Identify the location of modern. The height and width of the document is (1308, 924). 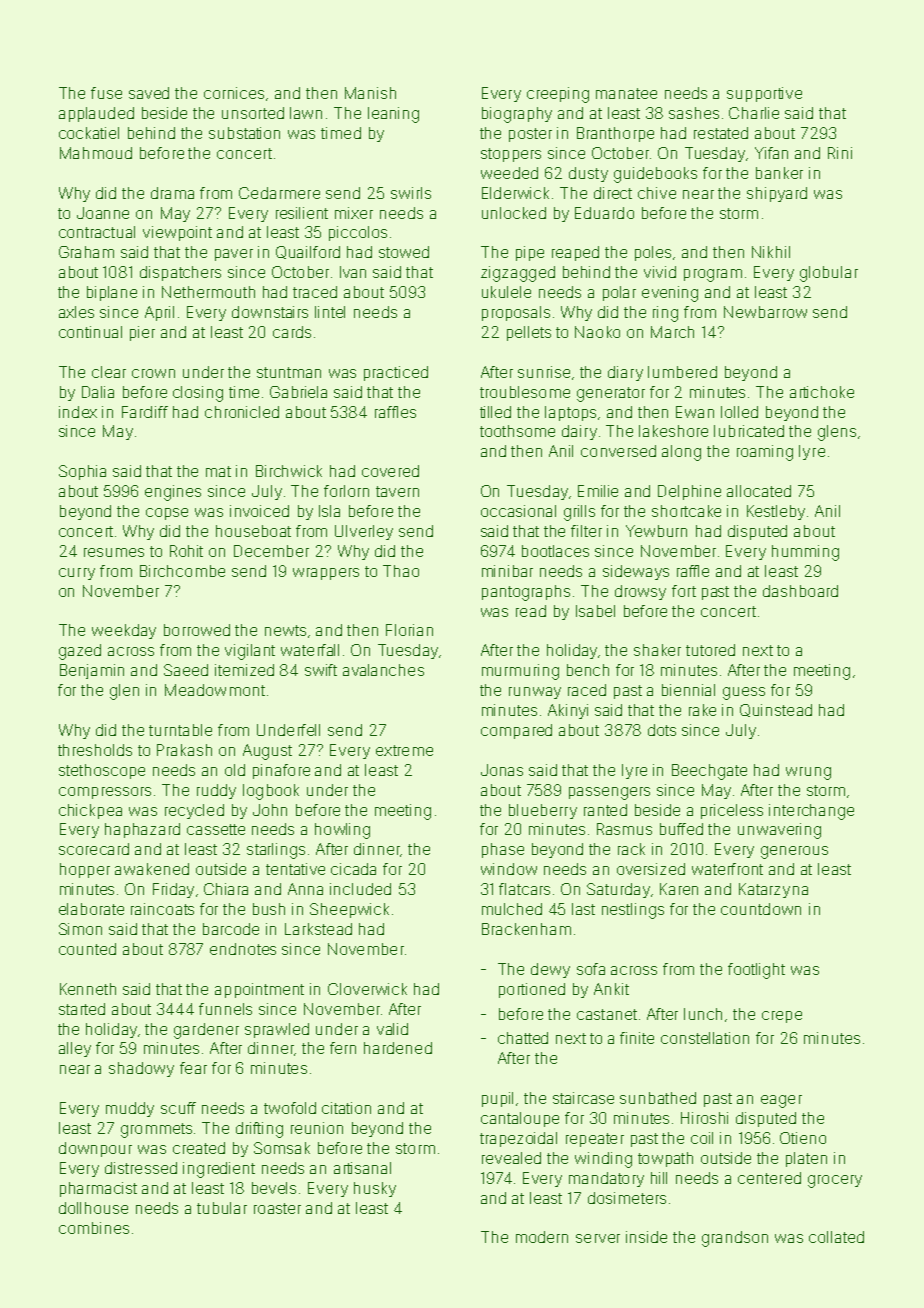
(542, 1237).
